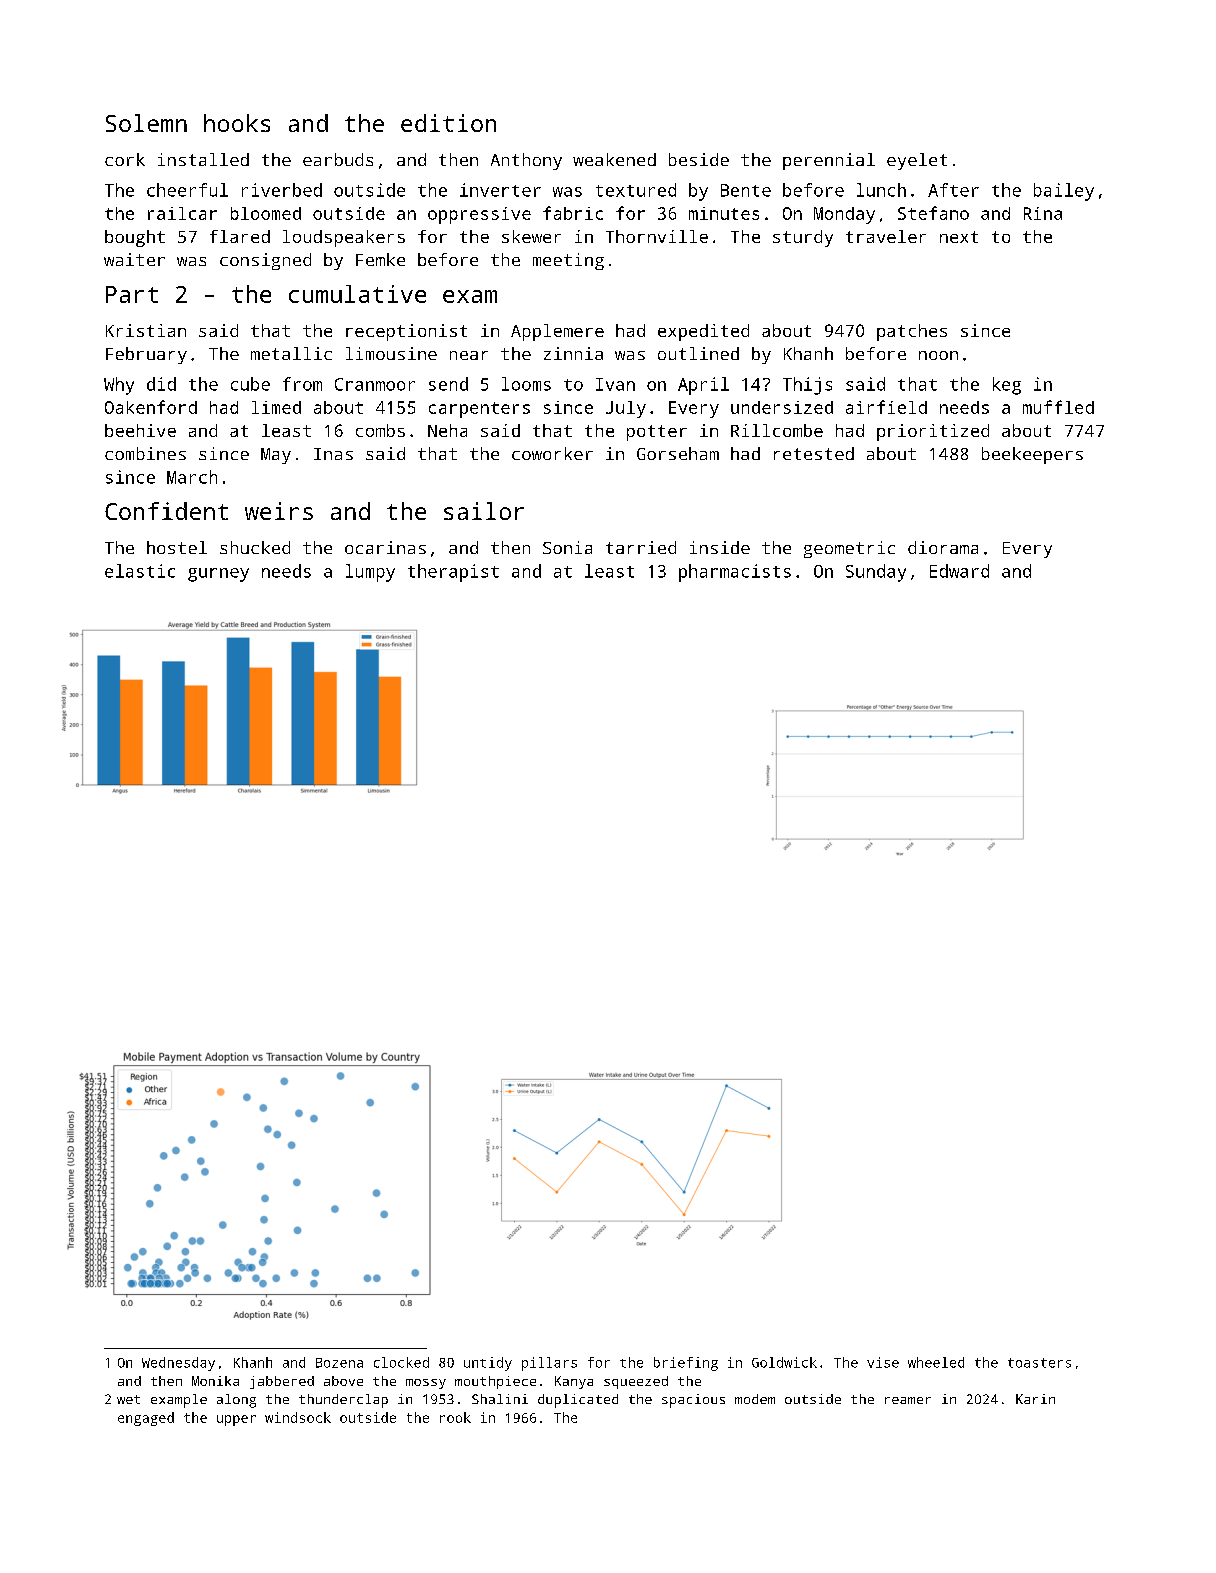  What do you see at coordinates (1039, 1363) in the page?
I see `toasters` at bounding box center [1039, 1363].
